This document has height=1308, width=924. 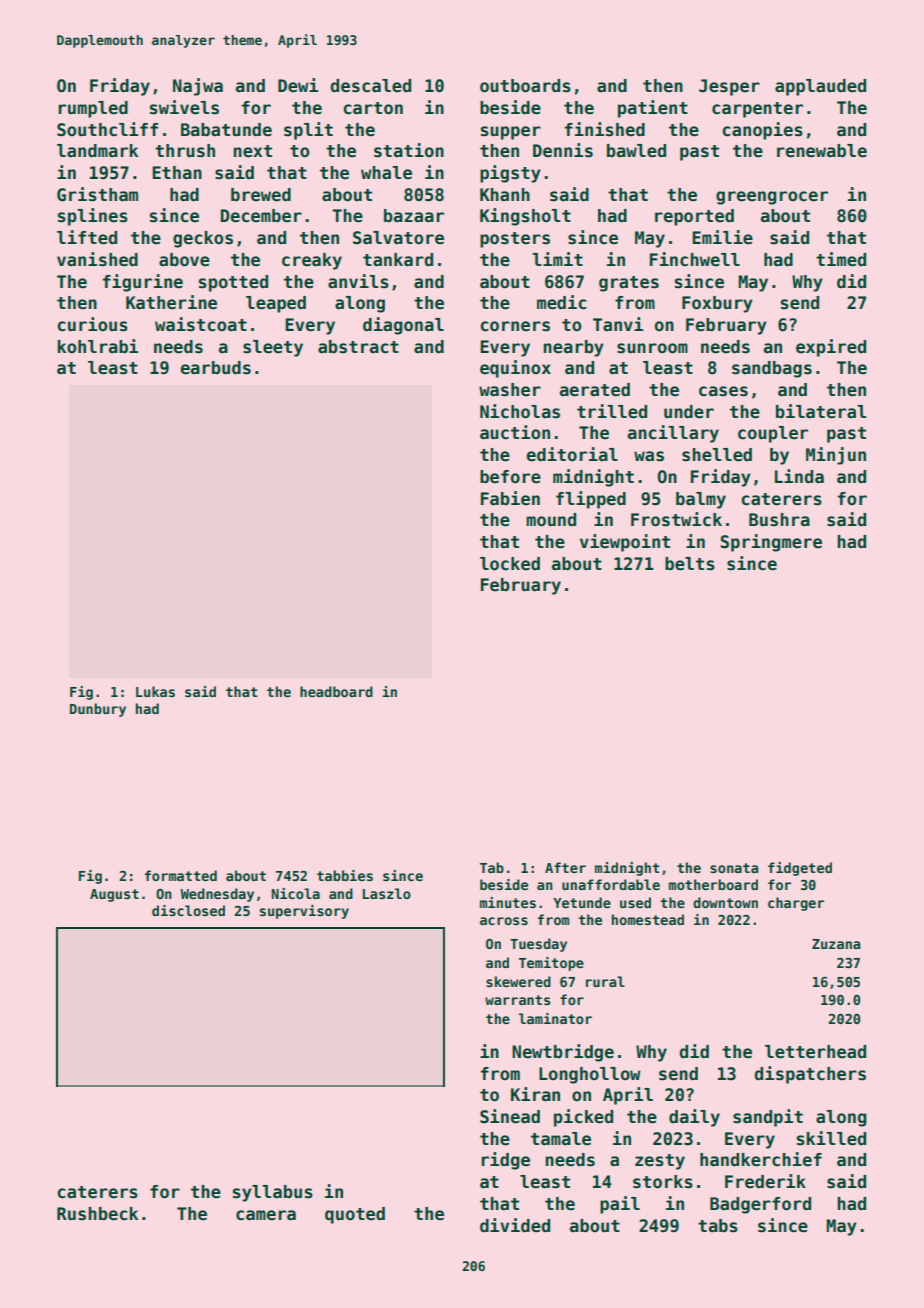 I want to click on descaled, so click(x=371, y=86).
